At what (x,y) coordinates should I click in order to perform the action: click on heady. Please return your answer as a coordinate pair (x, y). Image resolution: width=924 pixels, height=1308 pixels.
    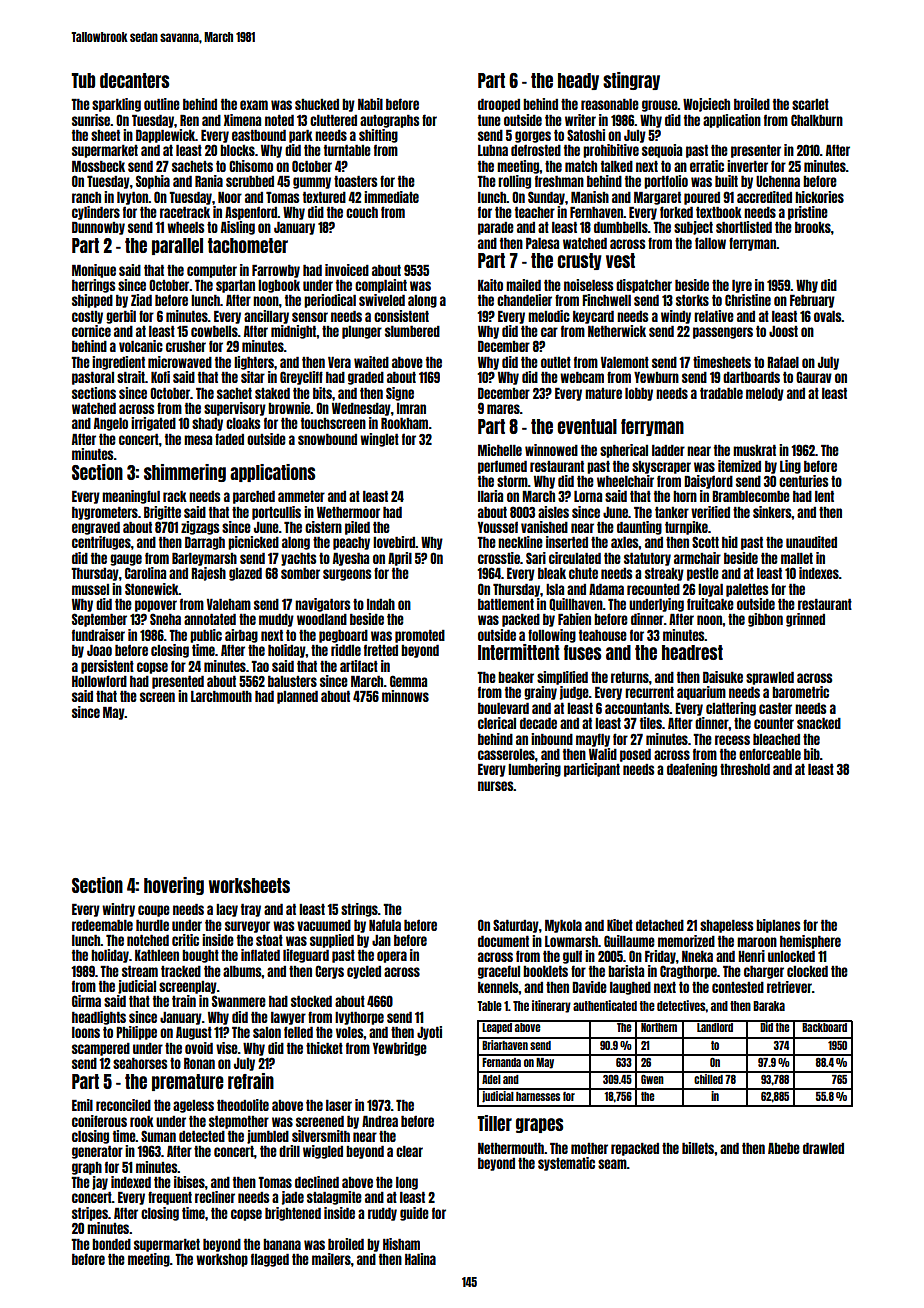
    Looking at the image, I should click on (578, 81).
